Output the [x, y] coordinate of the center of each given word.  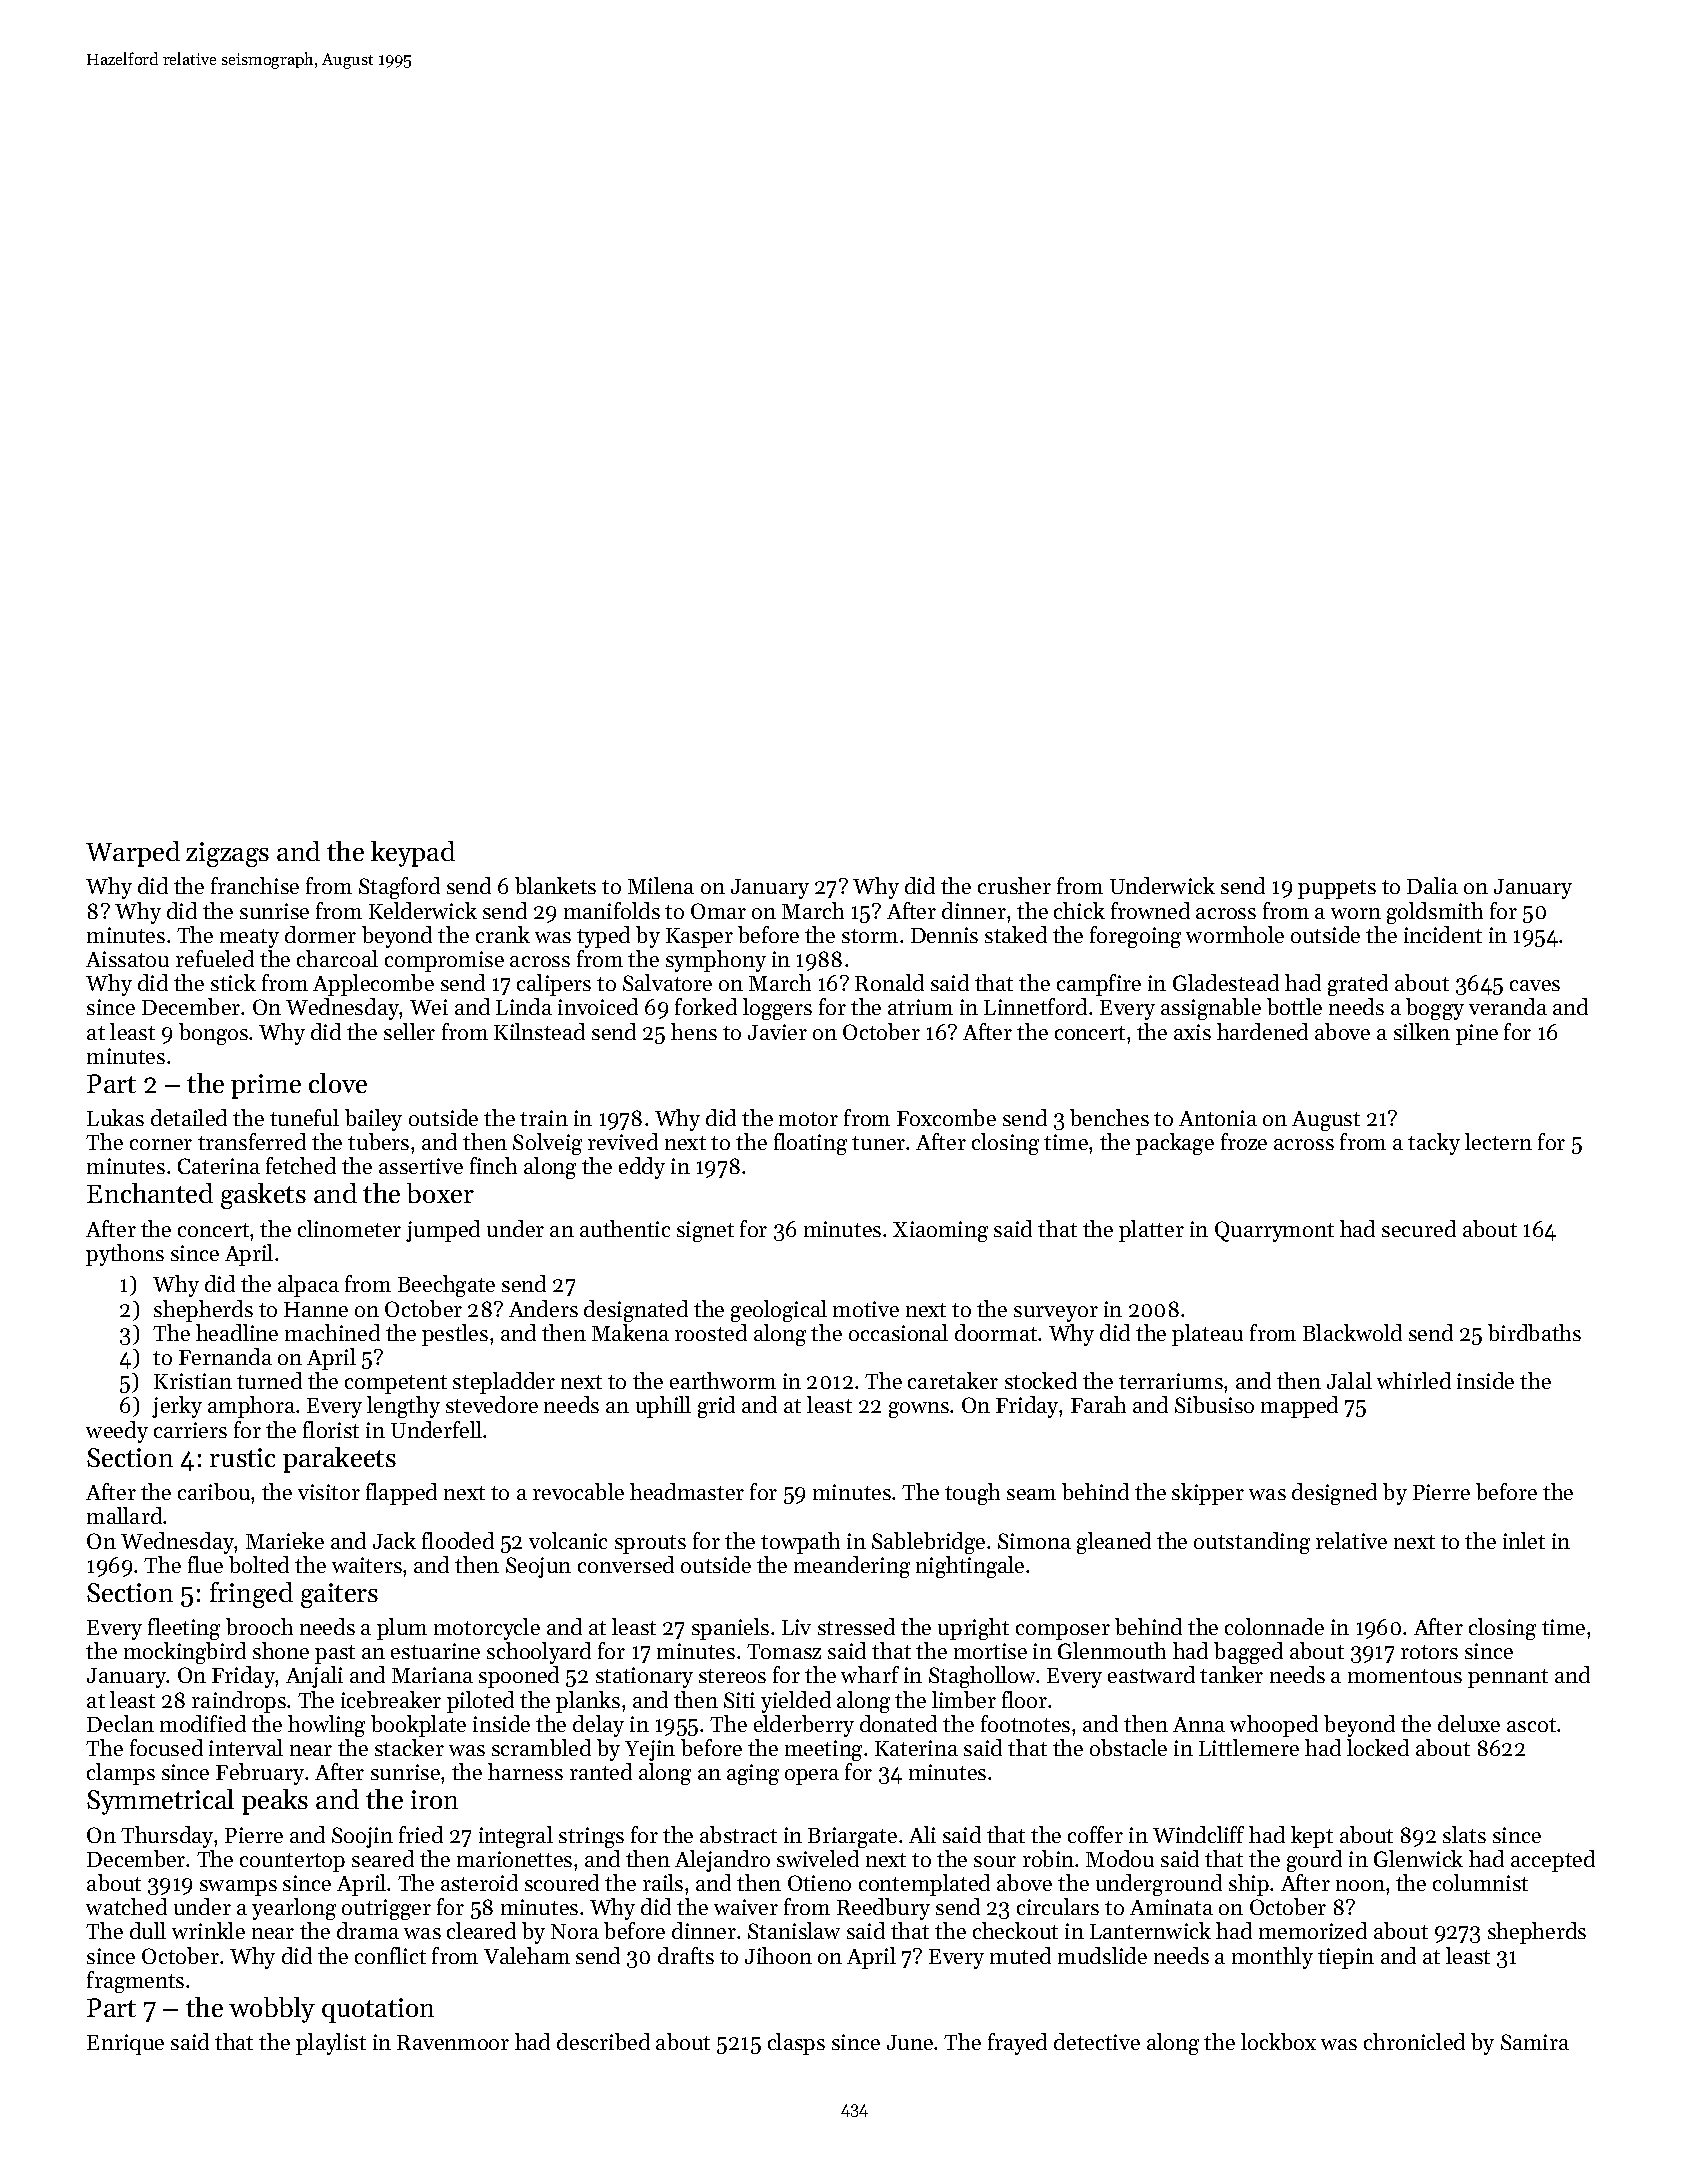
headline [237, 1332]
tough [972, 1494]
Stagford [399, 888]
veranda [1508, 1006]
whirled [1414, 1380]
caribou [214, 1491]
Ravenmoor [453, 2042]
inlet [1524, 1540]
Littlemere [1249, 1747]
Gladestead [1226, 982]
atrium [920, 1007]
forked [706, 1006]
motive [866, 1309]
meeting [823, 1750]
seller [409, 1031]
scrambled [541, 1747]
